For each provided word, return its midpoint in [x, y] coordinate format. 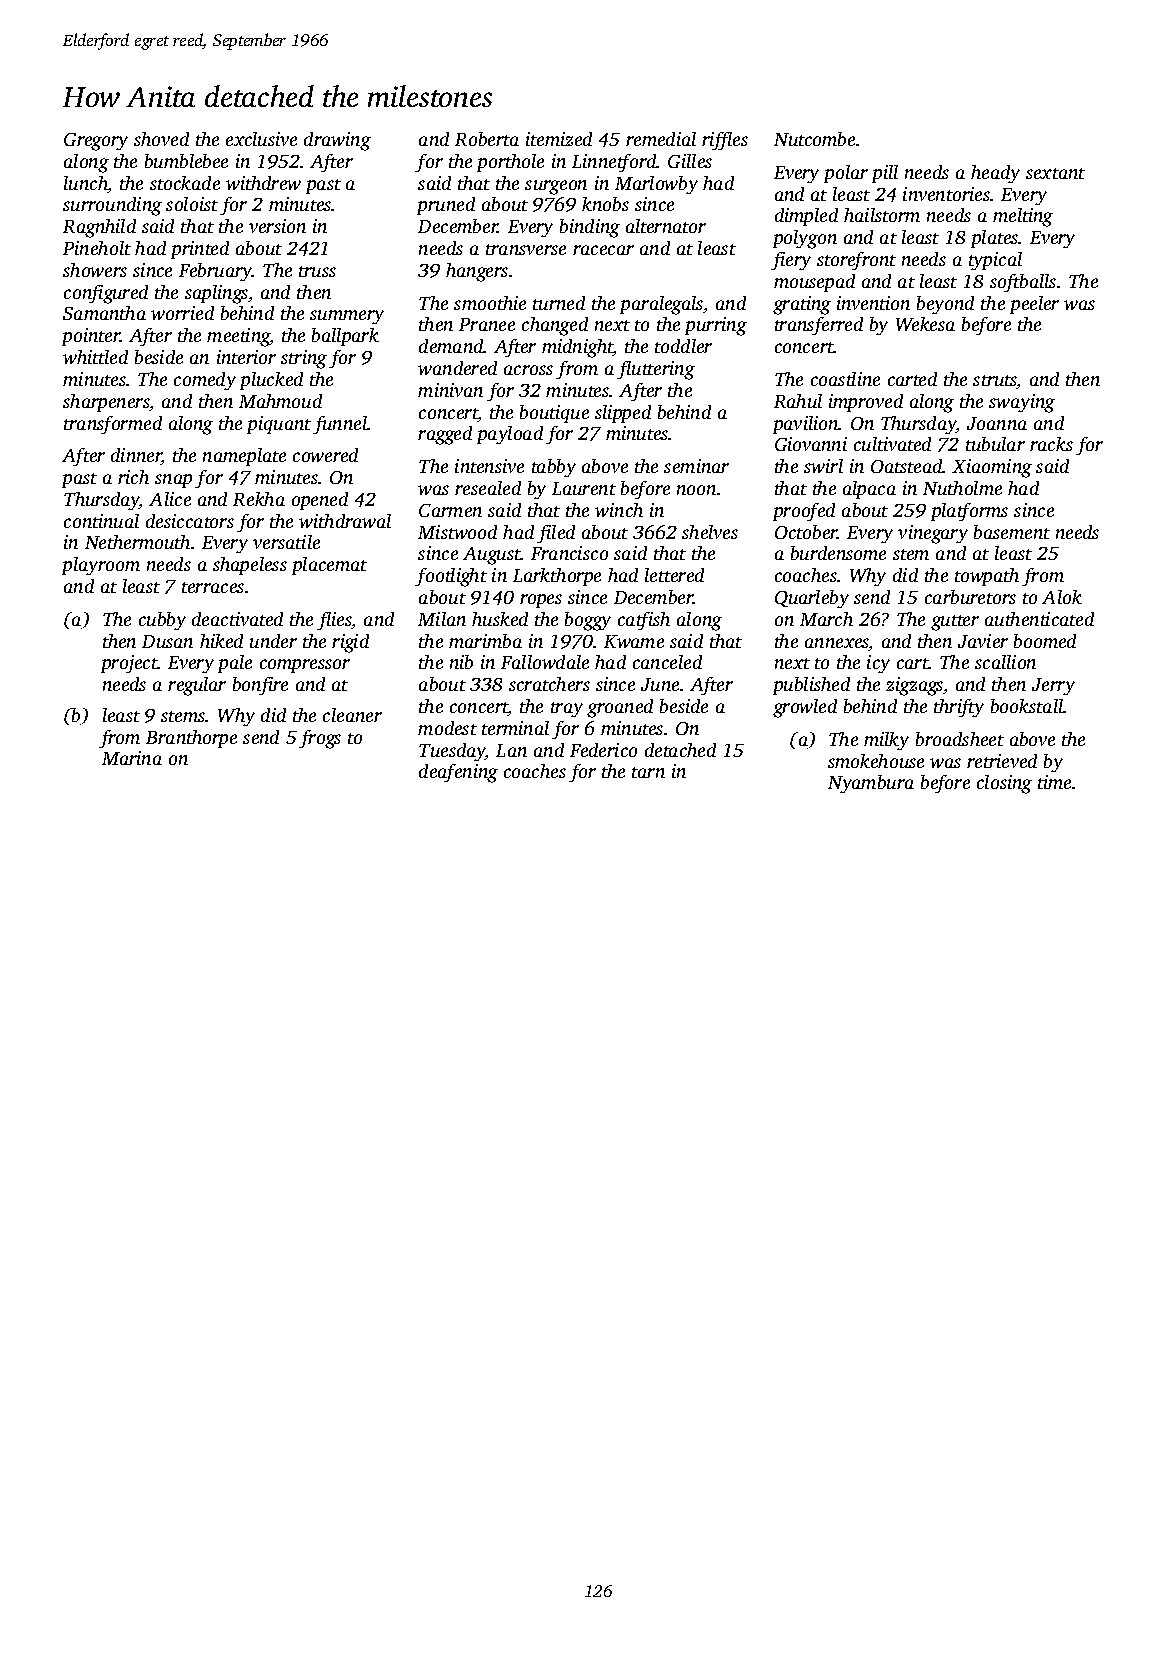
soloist [192, 204]
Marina [132, 758]
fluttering [656, 370]
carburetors [970, 597]
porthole [510, 163]
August [492, 556]
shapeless [250, 566]
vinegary [933, 534]
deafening [458, 773]
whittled [95, 357]
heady [995, 174]
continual [101, 521]
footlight [451, 577]
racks [1051, 444]
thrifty [959, 708]
